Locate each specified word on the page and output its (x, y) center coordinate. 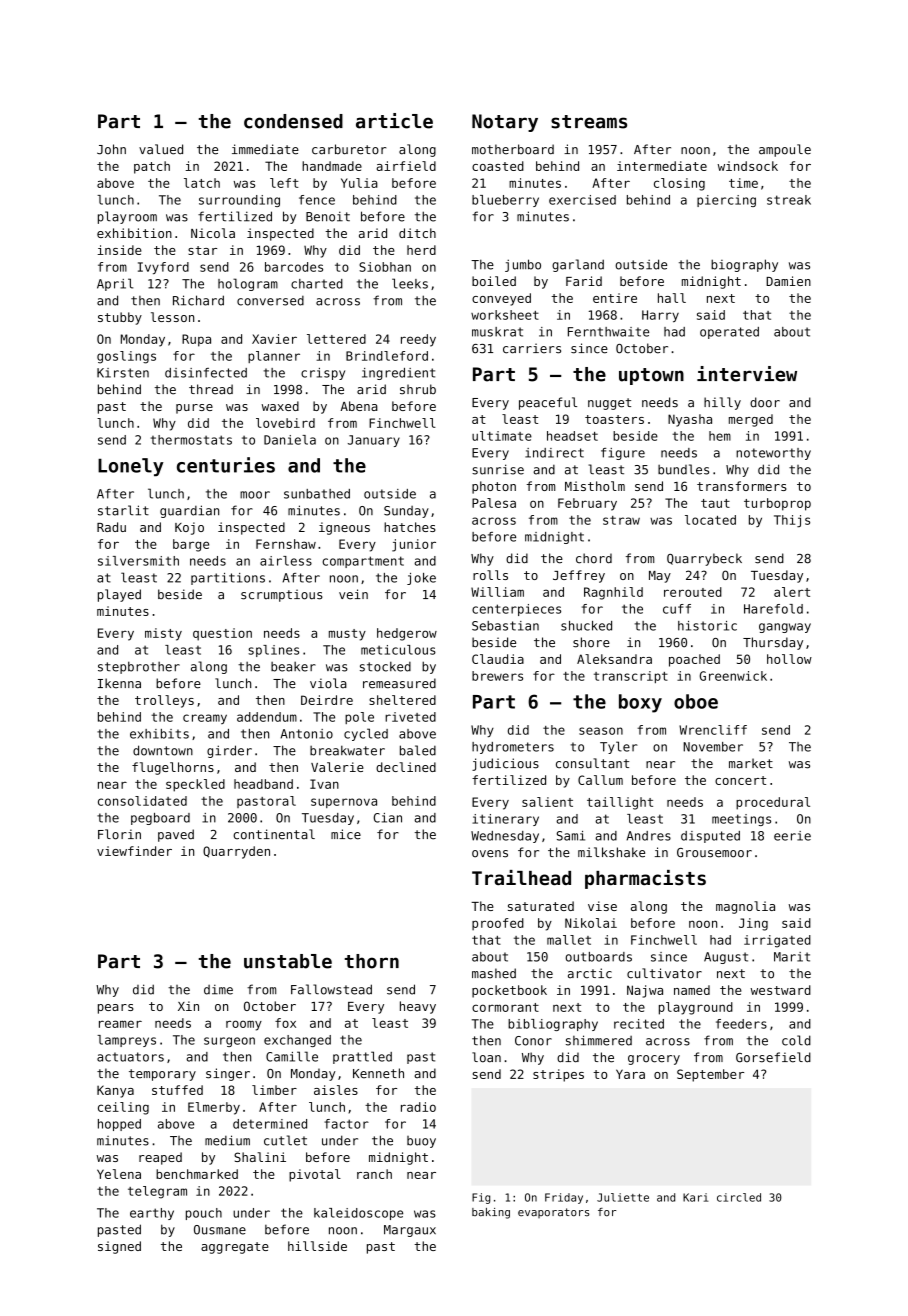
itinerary (505, 820)
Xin (188, 1006)
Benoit (328, 216)
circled (739, 1197)
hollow (789, 659)
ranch (374, 1174)
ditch (417, 233)
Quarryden (236, 852)
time (743, 183)
